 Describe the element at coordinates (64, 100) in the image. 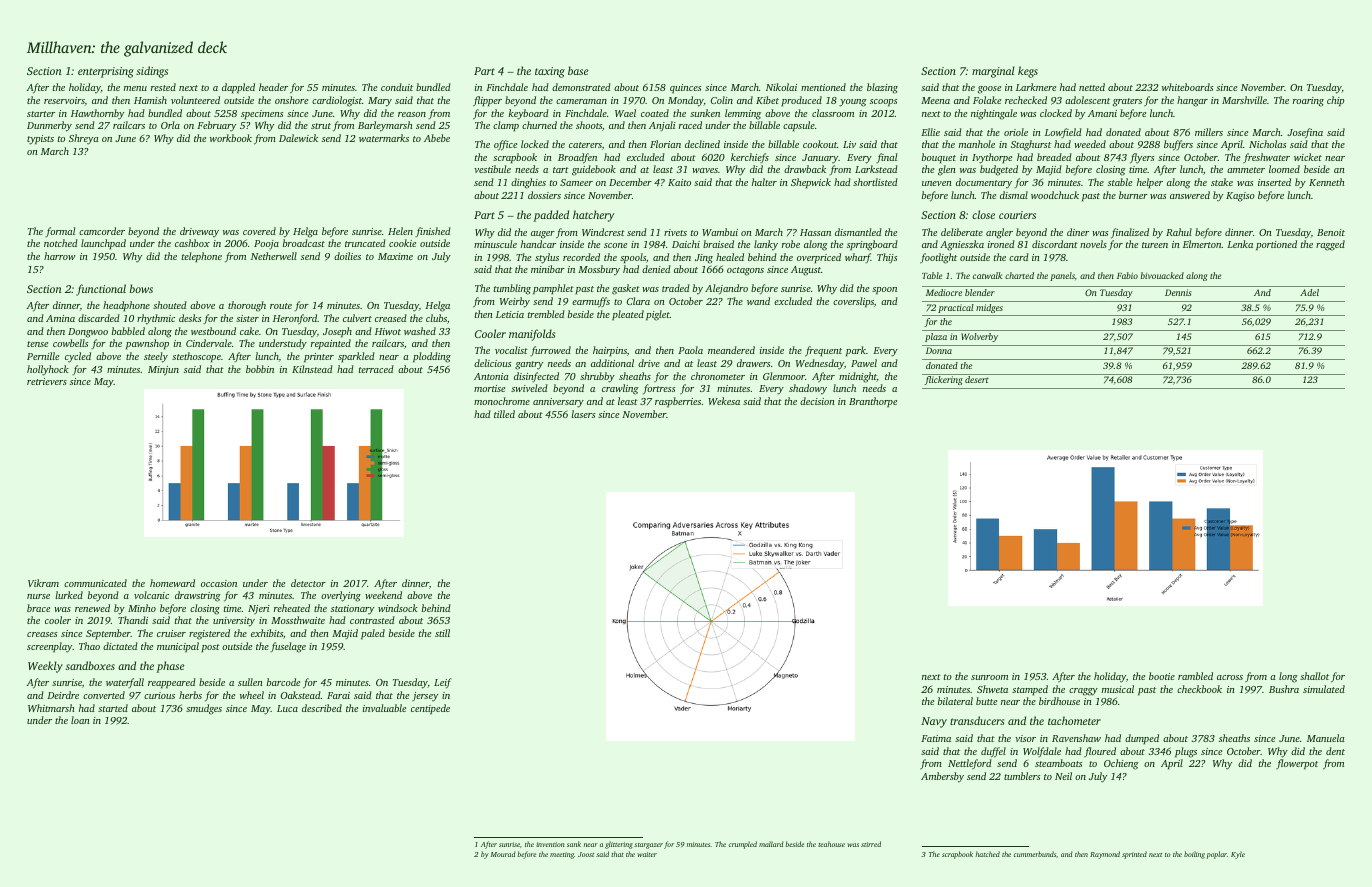

I see `reservoirs` at that location.
